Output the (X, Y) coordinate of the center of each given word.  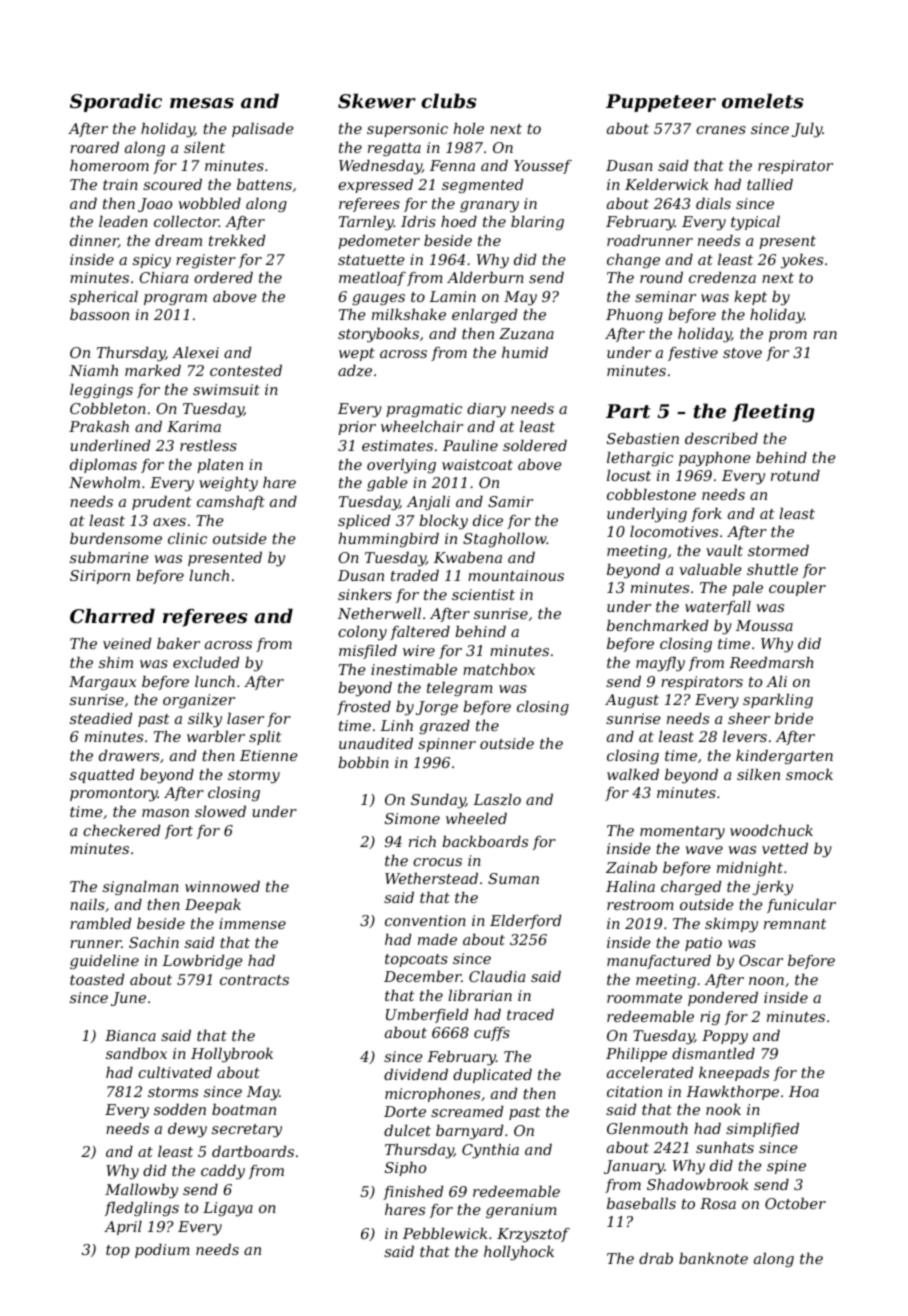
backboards (485, 841)
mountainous (516, 575)
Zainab (631, 867)
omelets (762, 101)
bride (794, 718)
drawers (129, 755)
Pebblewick (445, 1233)
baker (178, 643)
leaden (123, 221)
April (123, 1228)
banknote (713, 1258)
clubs (448, 101)
